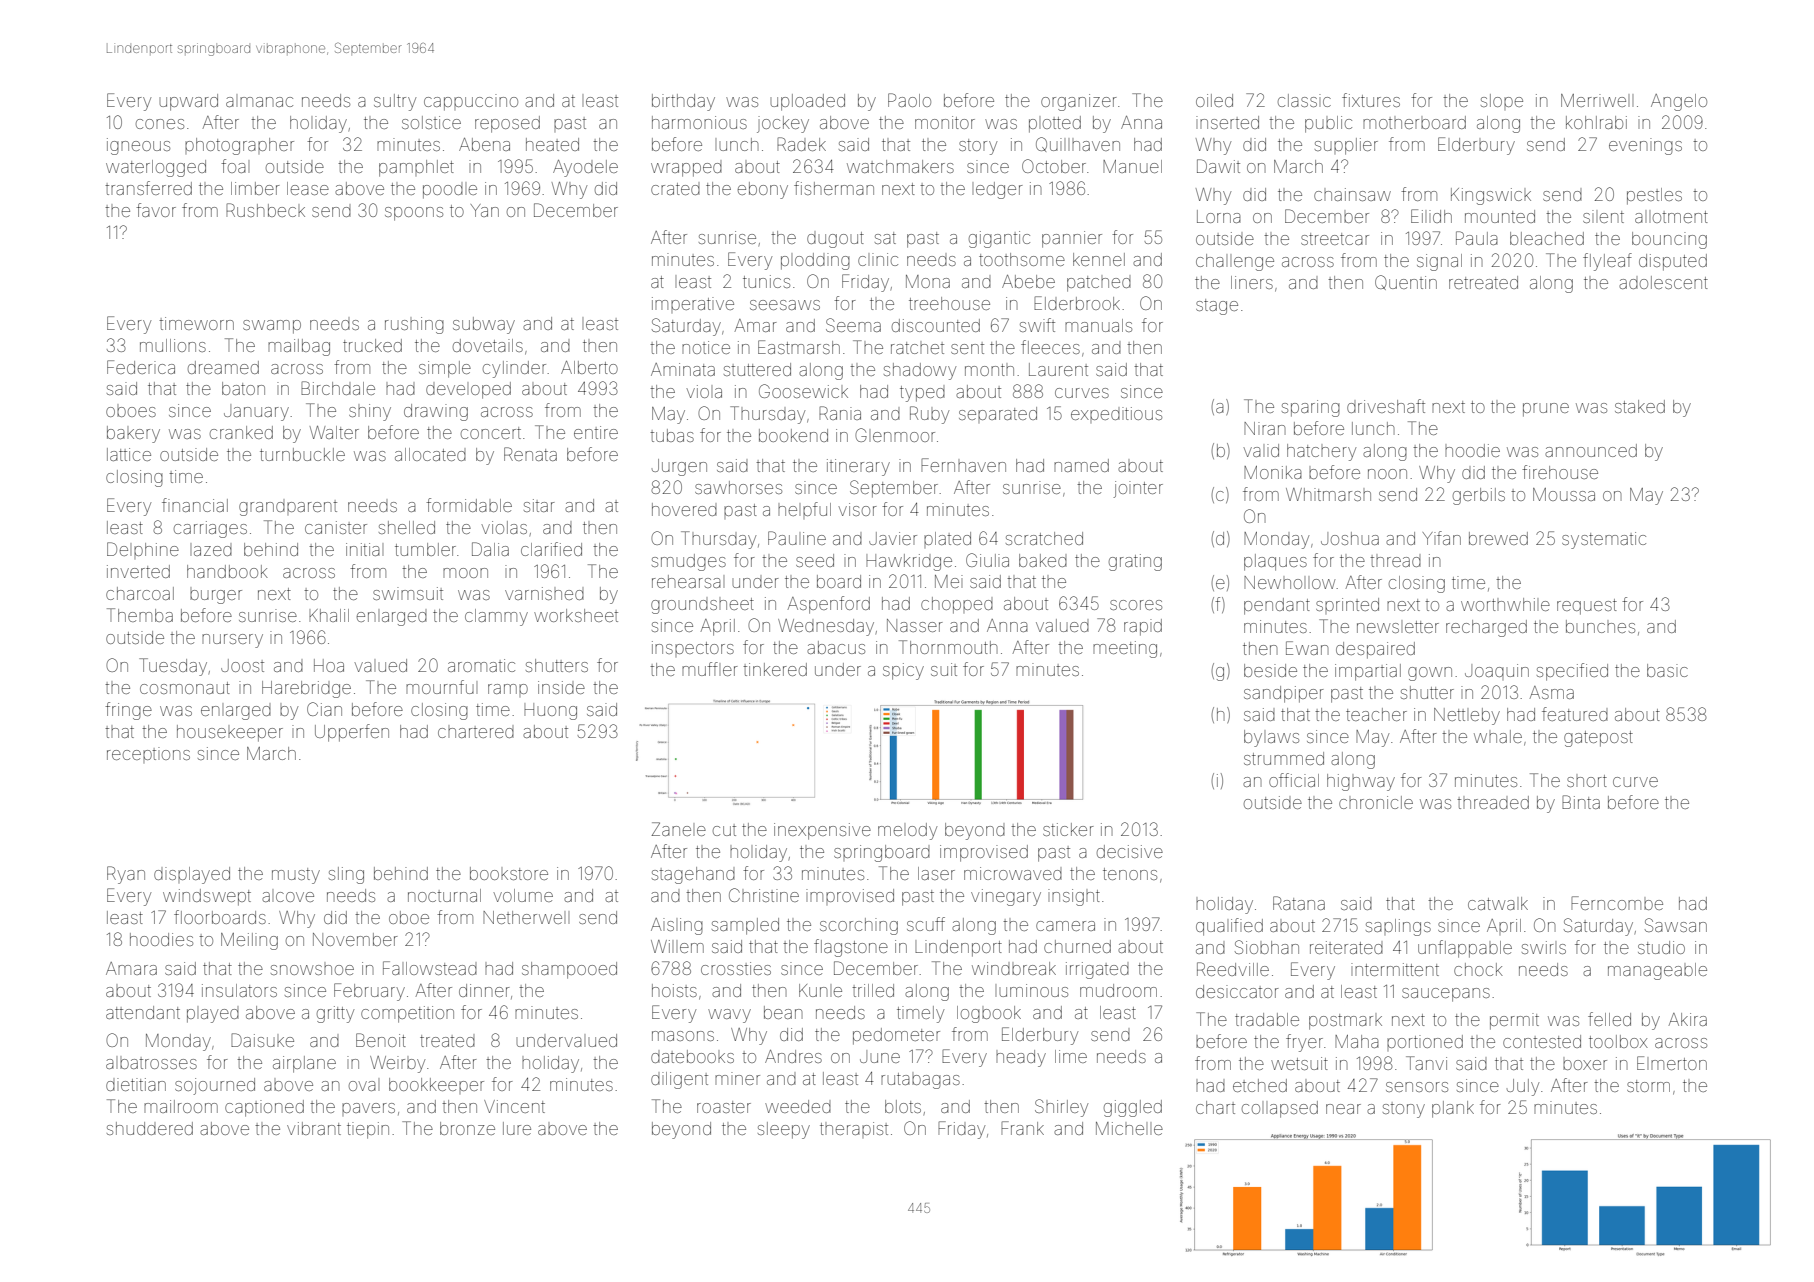 Image resolution: width=1814 pixels, height=1282 pixels. What do you see at coordinates (471, 102) in the page?
I see `cappuccino` at bounding box center [471, 102].
